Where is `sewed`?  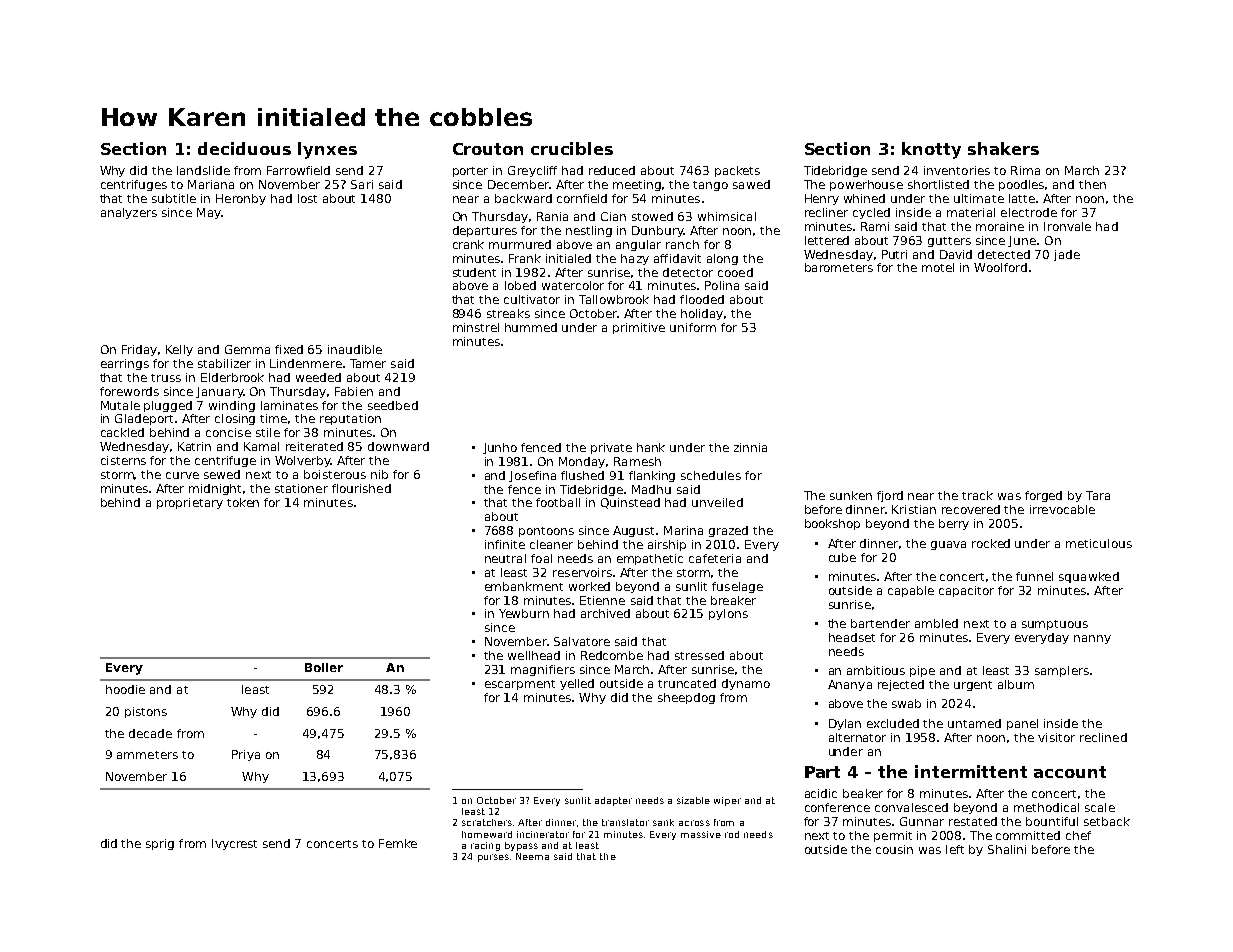 sewed is located at coordinates (222, 474).
